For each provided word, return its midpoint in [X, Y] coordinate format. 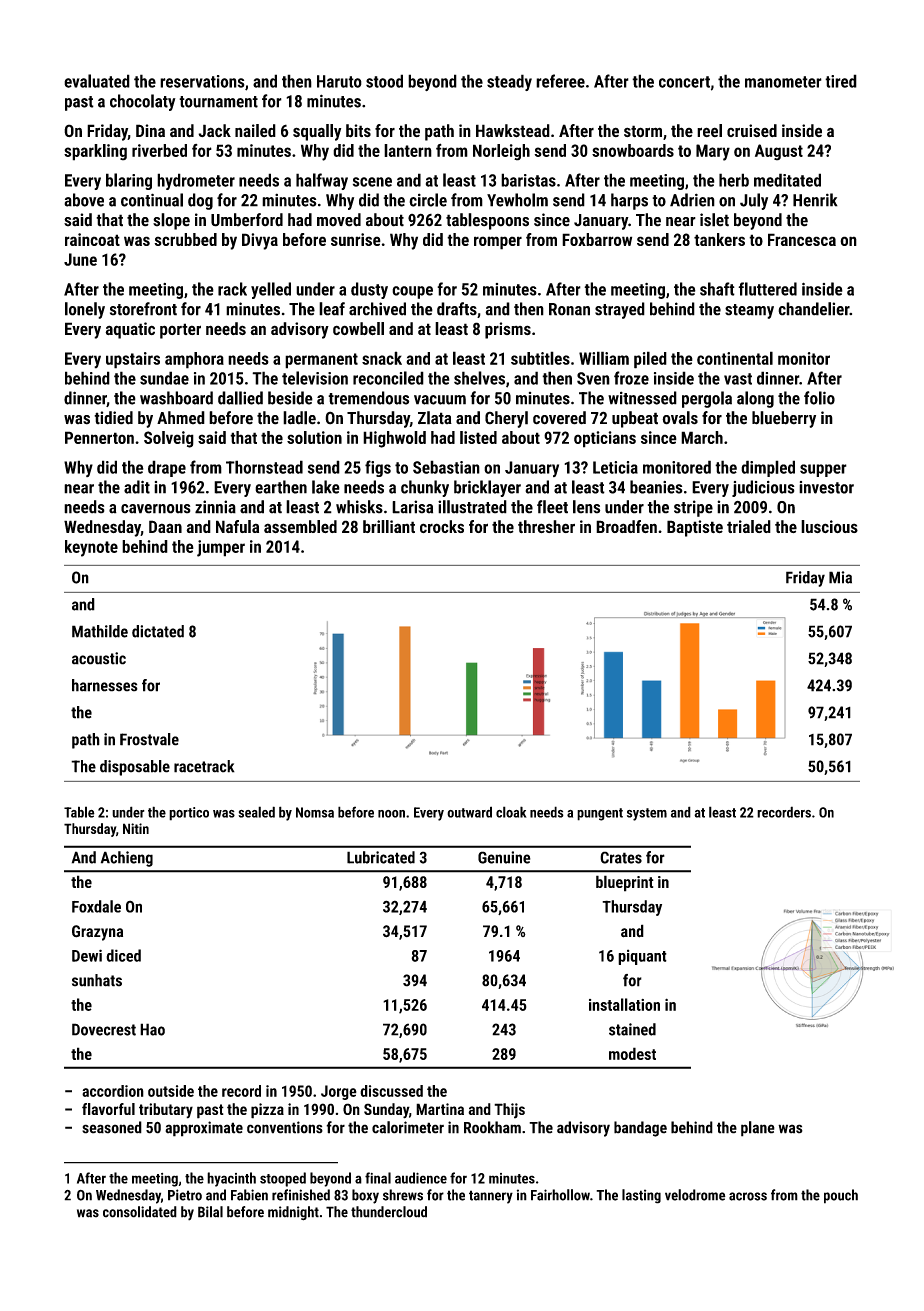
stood [384, 81]
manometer [783, 82]
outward [469, 812]
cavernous [156, 509]
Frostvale [149, 739]
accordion [113, 1091]
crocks [442, 526]
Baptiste [695, 528]
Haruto [339, 81]
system [647, 814]
